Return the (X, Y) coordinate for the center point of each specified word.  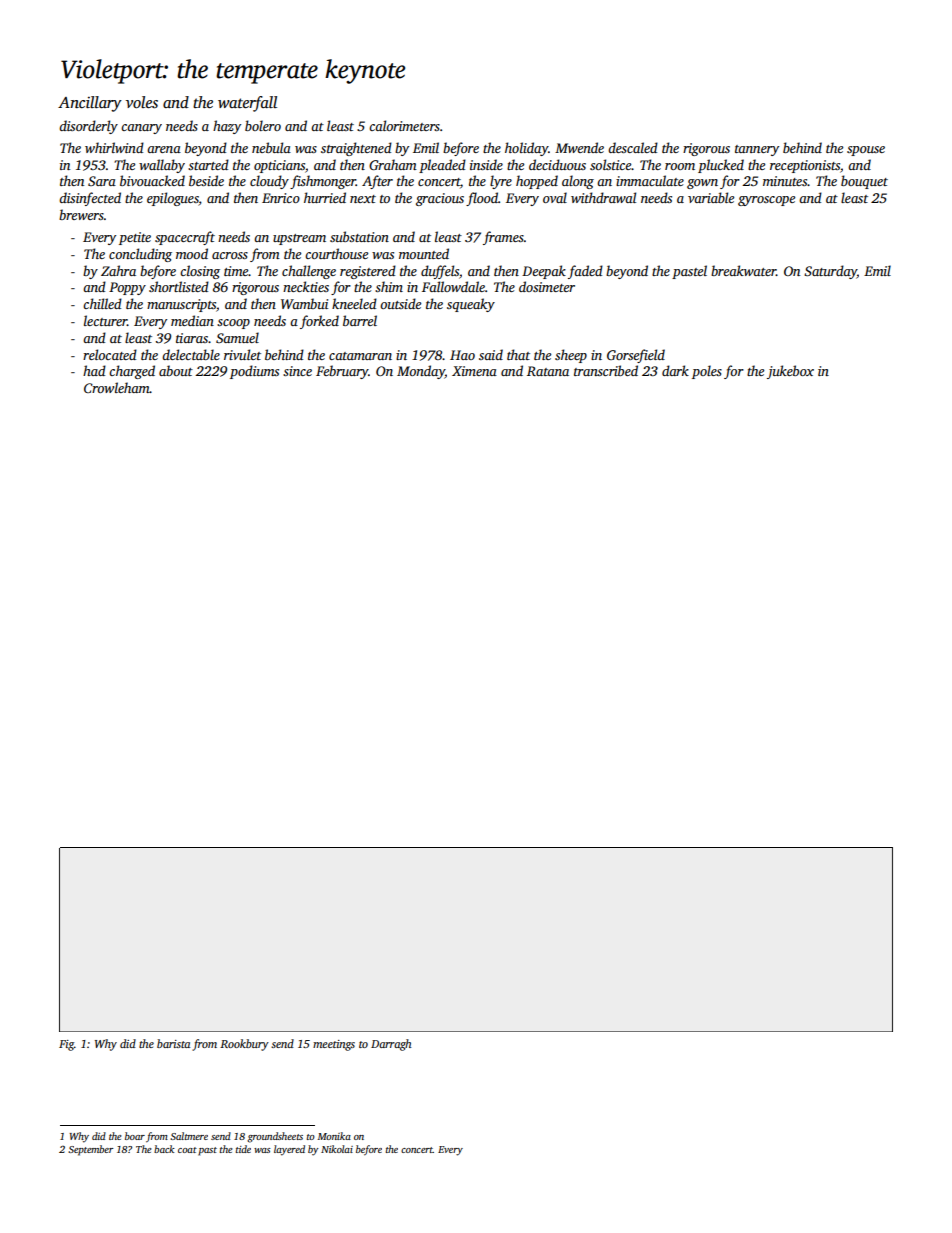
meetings (334, 1045)
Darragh (391, 1045)
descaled (633, 147)
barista (173, 1043)
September (91, 1150)
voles (142, 102)
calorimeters (404, 125)
